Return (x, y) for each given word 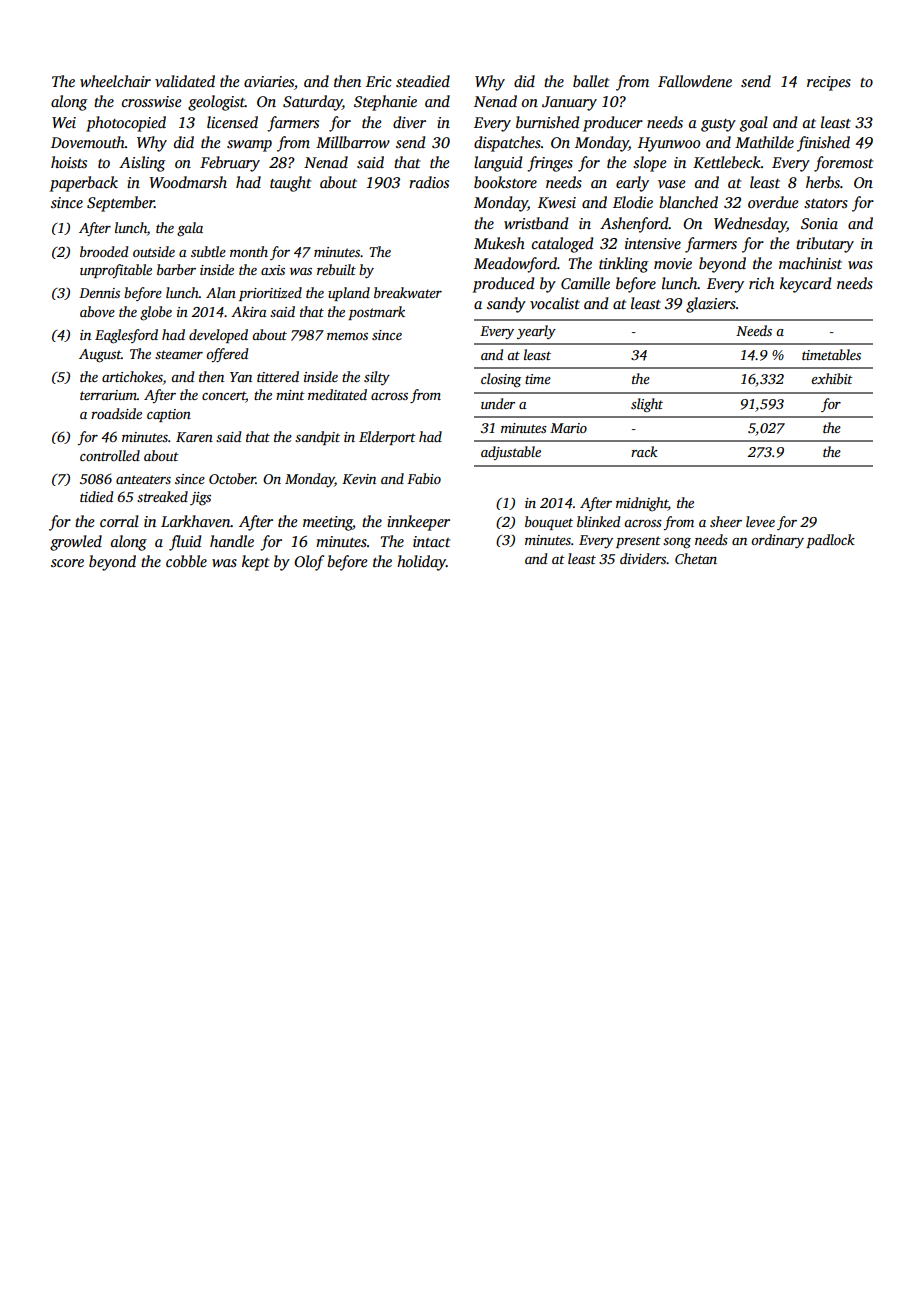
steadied (423, 81)
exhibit (832, 378)
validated (185, 81)
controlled (110, 455)
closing (501, 380)
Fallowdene (695, 81)
